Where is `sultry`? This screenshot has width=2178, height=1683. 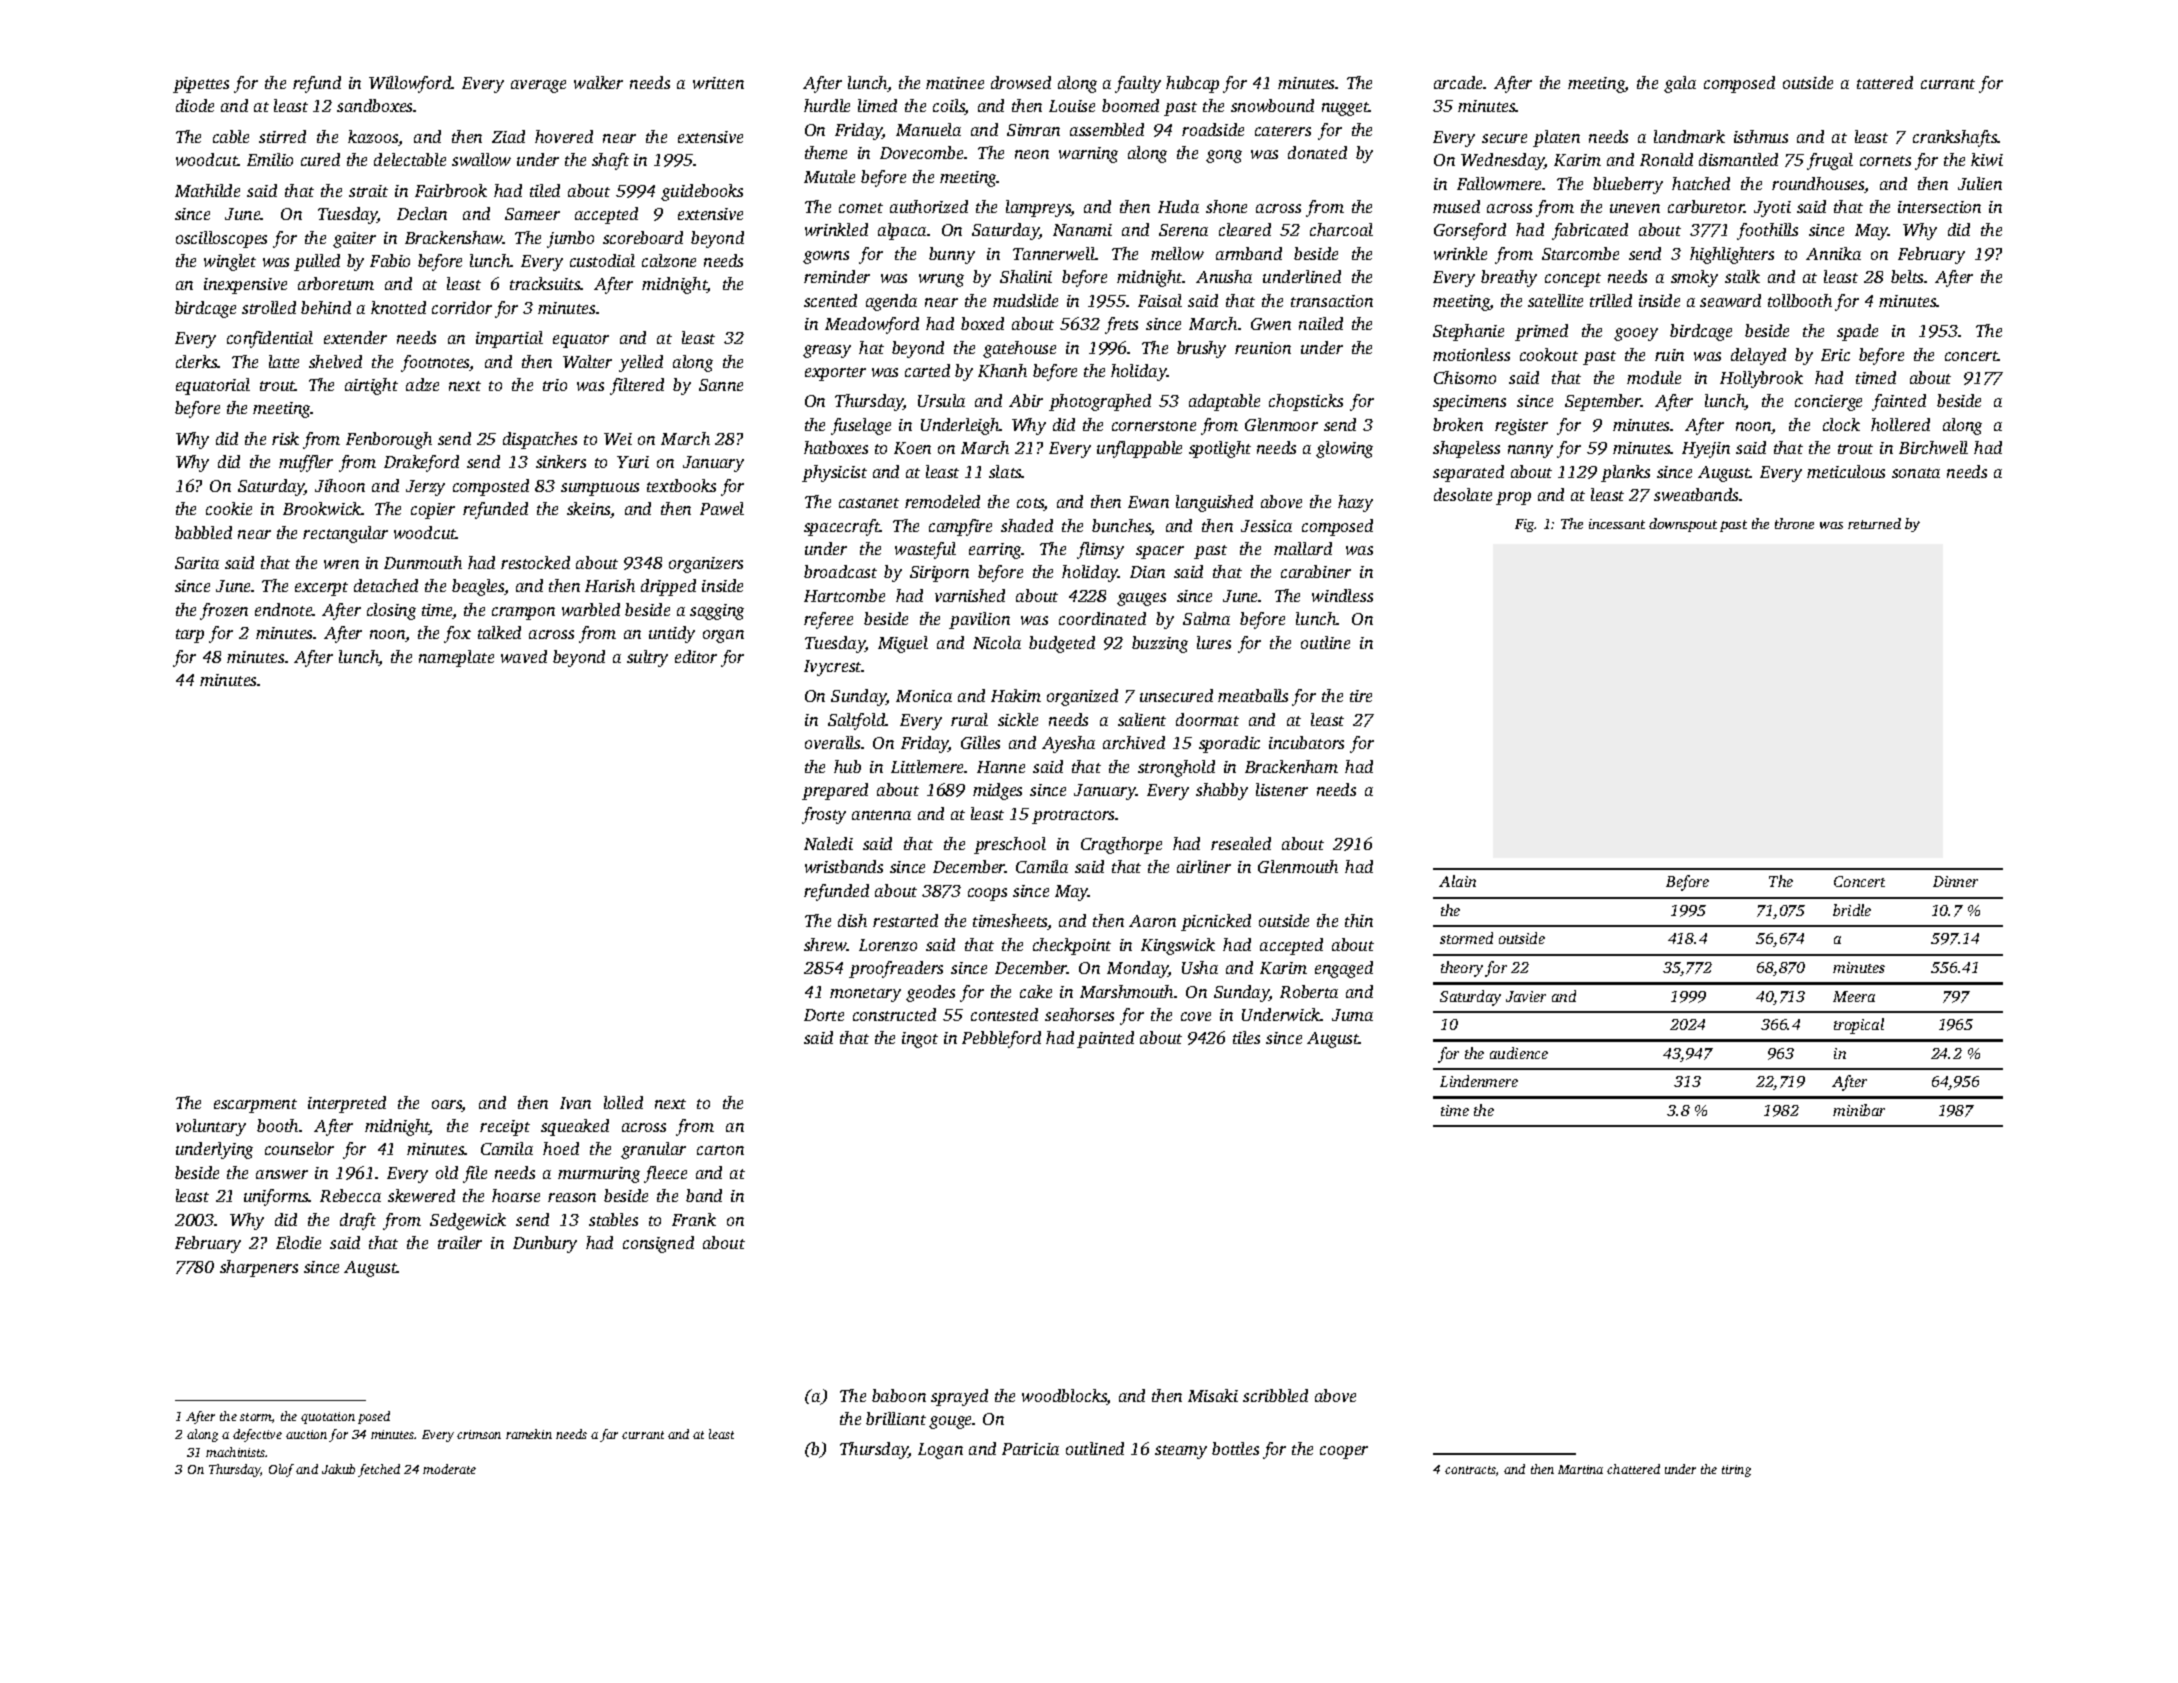 sultry is located at coordinates (647, 658).
